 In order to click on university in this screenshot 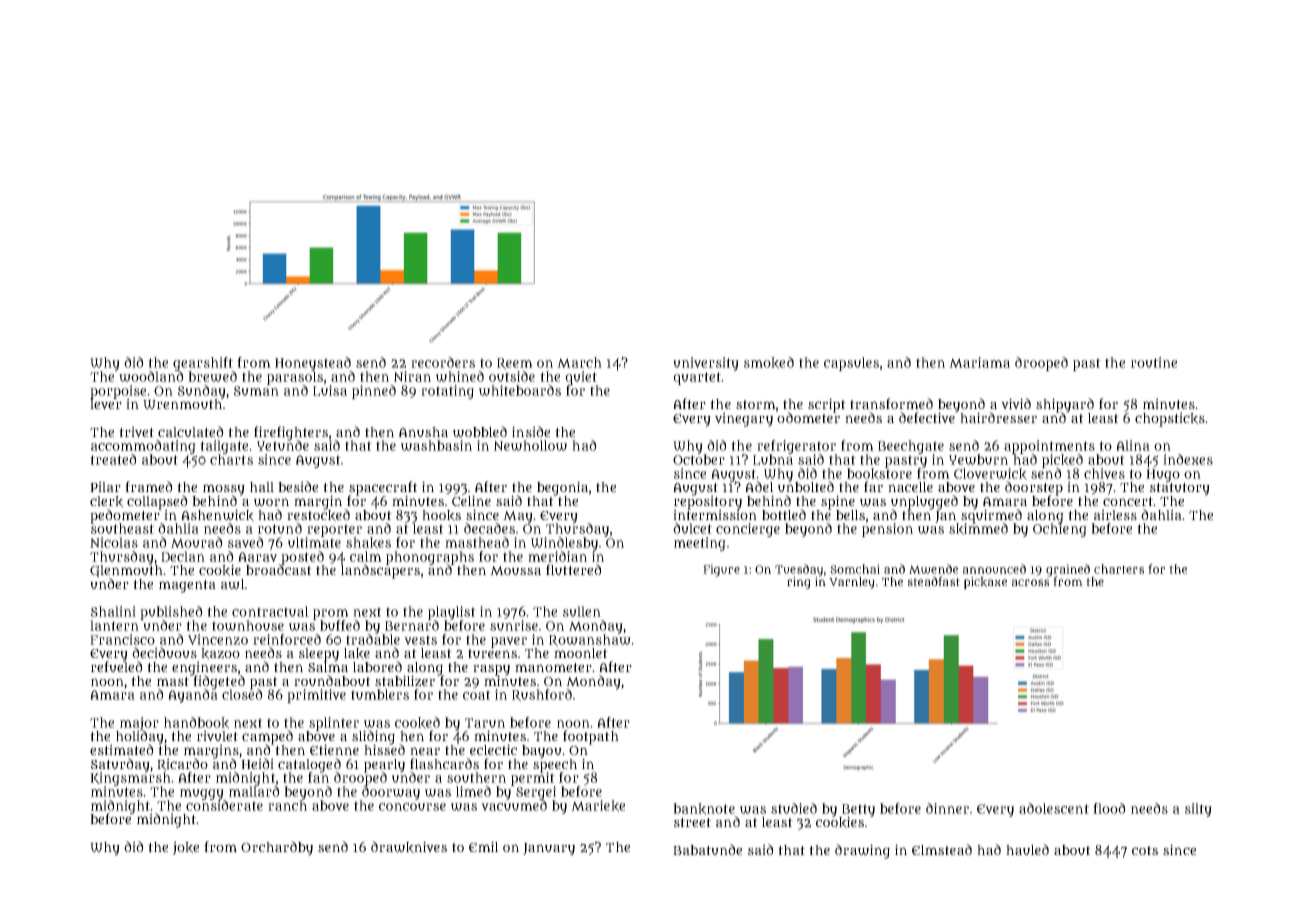, I will do `click(706, 364)`.
